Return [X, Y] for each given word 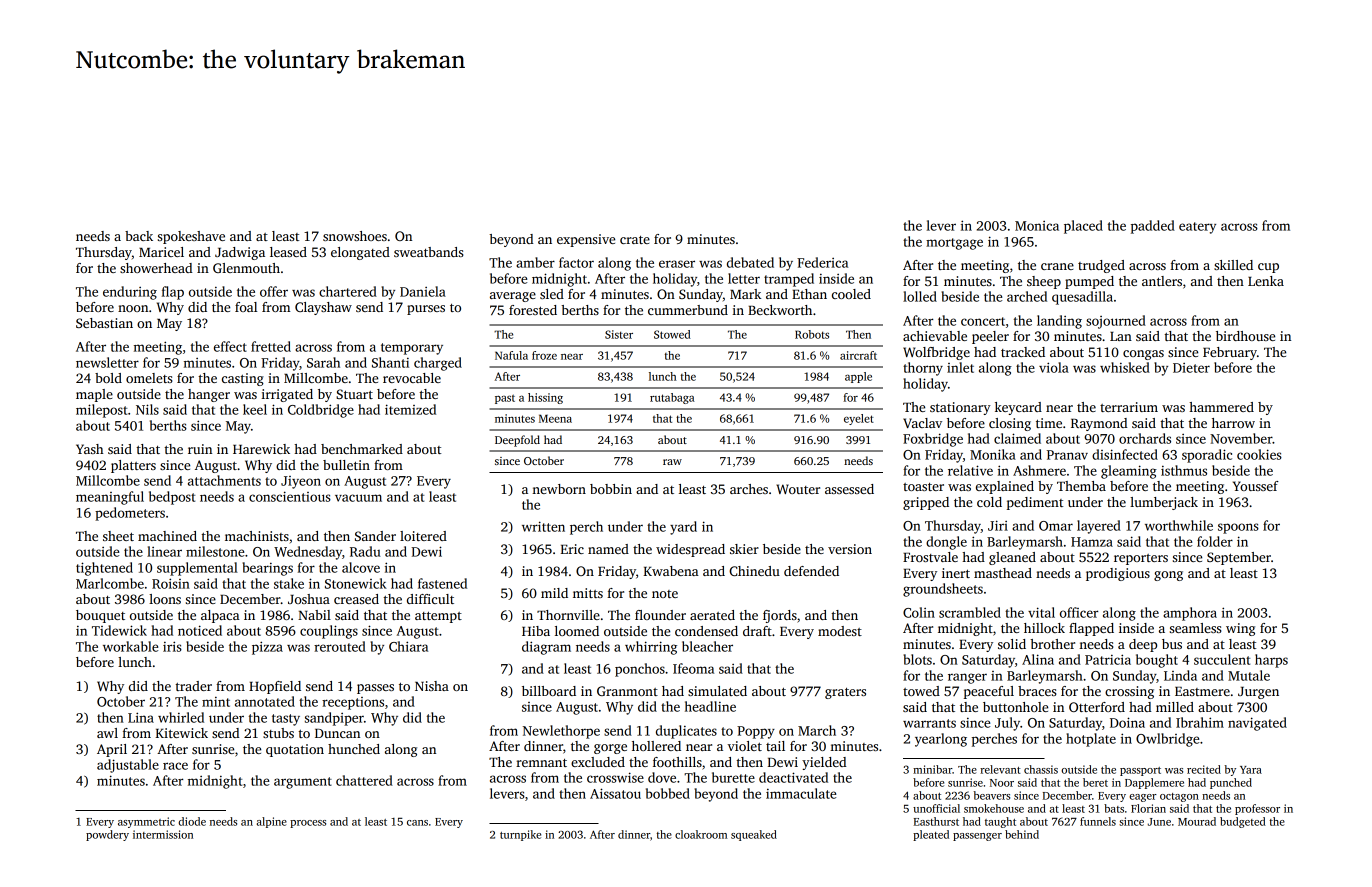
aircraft [858, 355]
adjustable [128, 766]
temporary [412, 349]
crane [1057, 266]
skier [744, 549]
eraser [677, 264]
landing [1059, 322]
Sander [375, 536]
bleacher [707, 646]
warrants [929, 723]
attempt [438, 617]
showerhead [156, 268]
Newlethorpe [561, 732]
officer [1079, 612]
